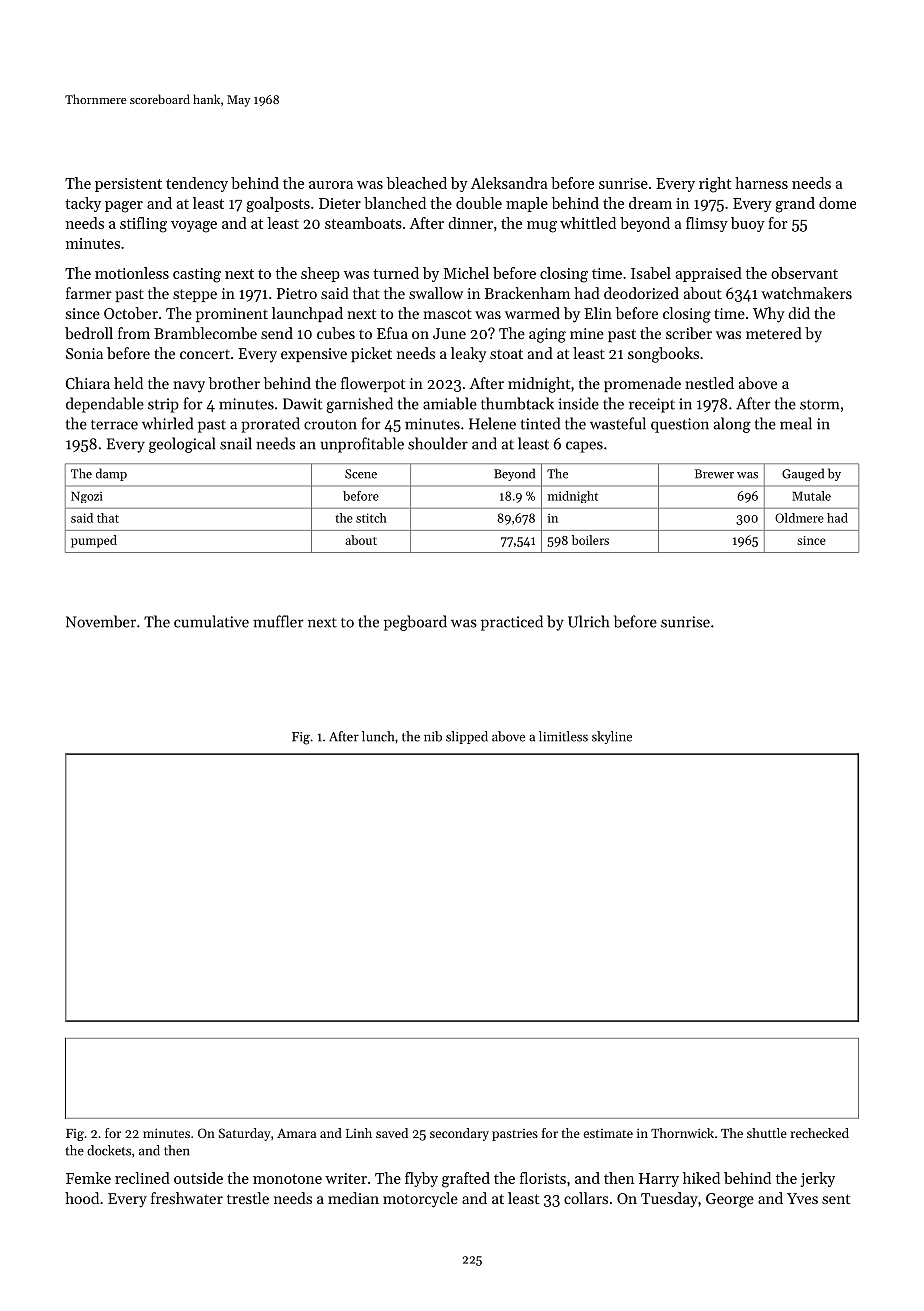 Image resolution: width=924 pixels, height=1311 pixels. What do you see at coordinates (87, 497) in the screenshot?
I see `Ngozi` at bounding box center [87, 497].
